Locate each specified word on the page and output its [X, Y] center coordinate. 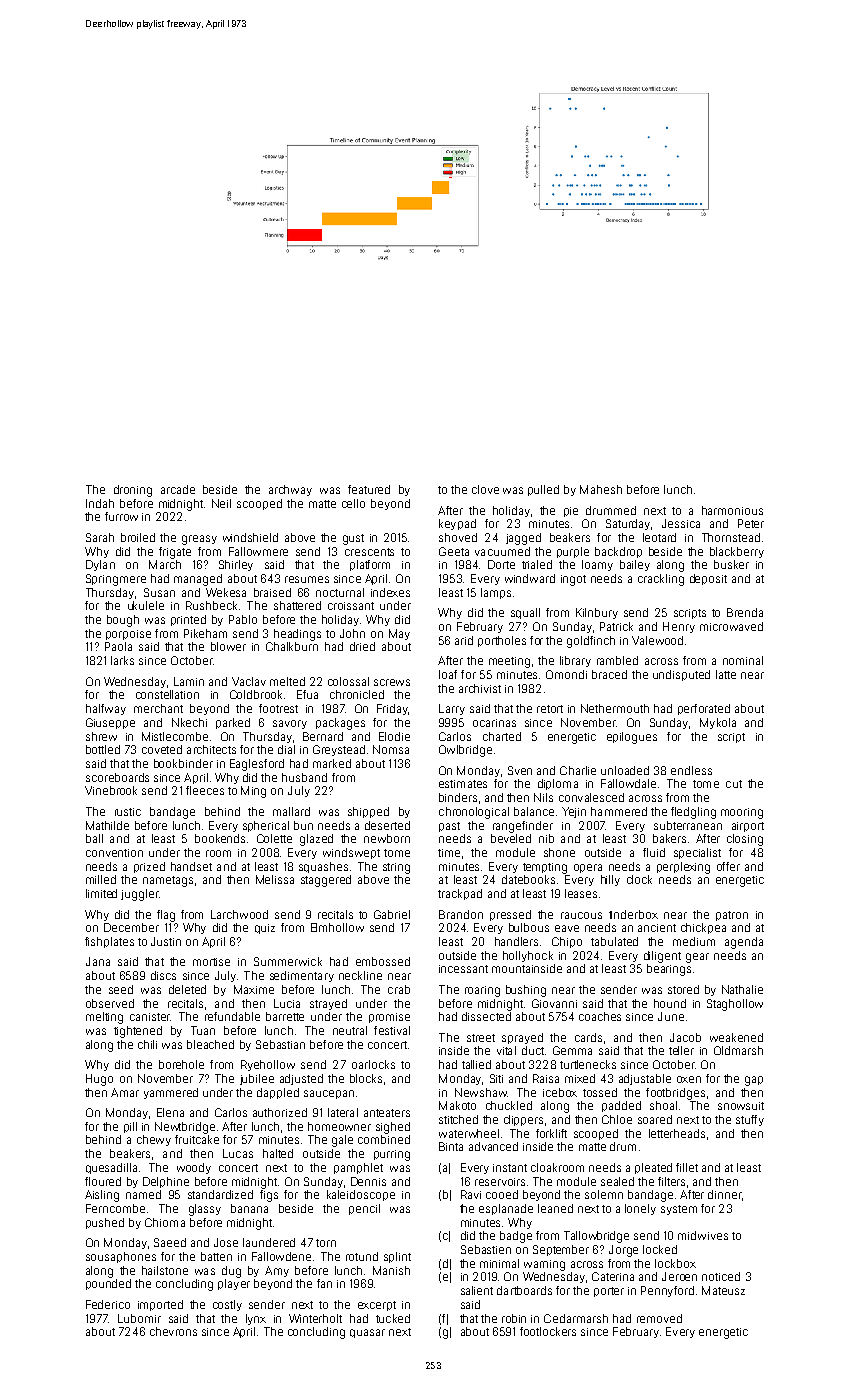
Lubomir [139, 1318]
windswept [351, 853]
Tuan [203, 1030]
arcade [178, 489]
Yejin [574, 812]
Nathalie [742, 989]
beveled [511, 838]
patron [732, 916]
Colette [274, 838]
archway [290, 490]
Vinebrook [111, 790]
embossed [383, 961]
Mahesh [601, 489]
